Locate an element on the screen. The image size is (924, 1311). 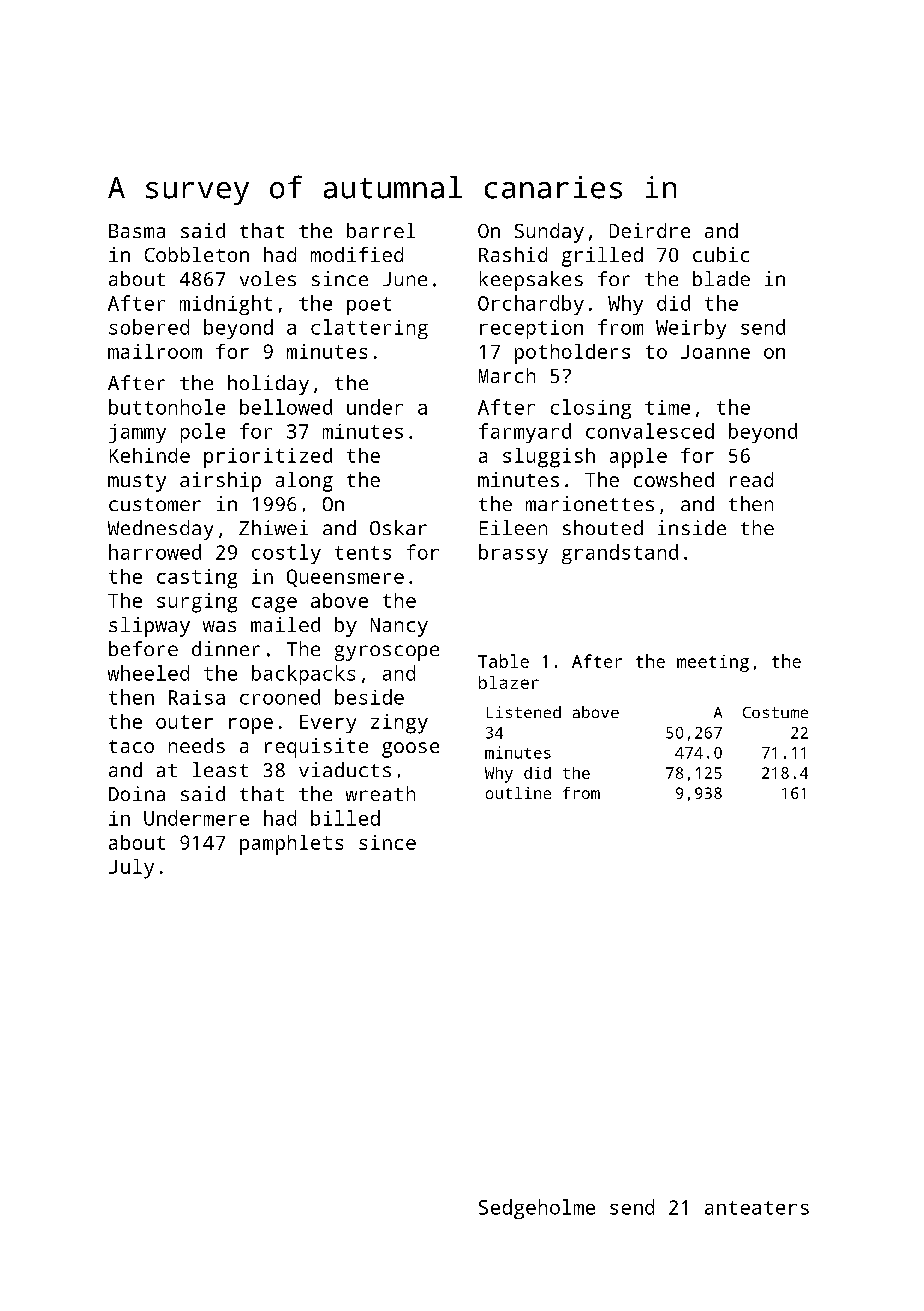
Deirdre is located at coordinates (650, 230).
